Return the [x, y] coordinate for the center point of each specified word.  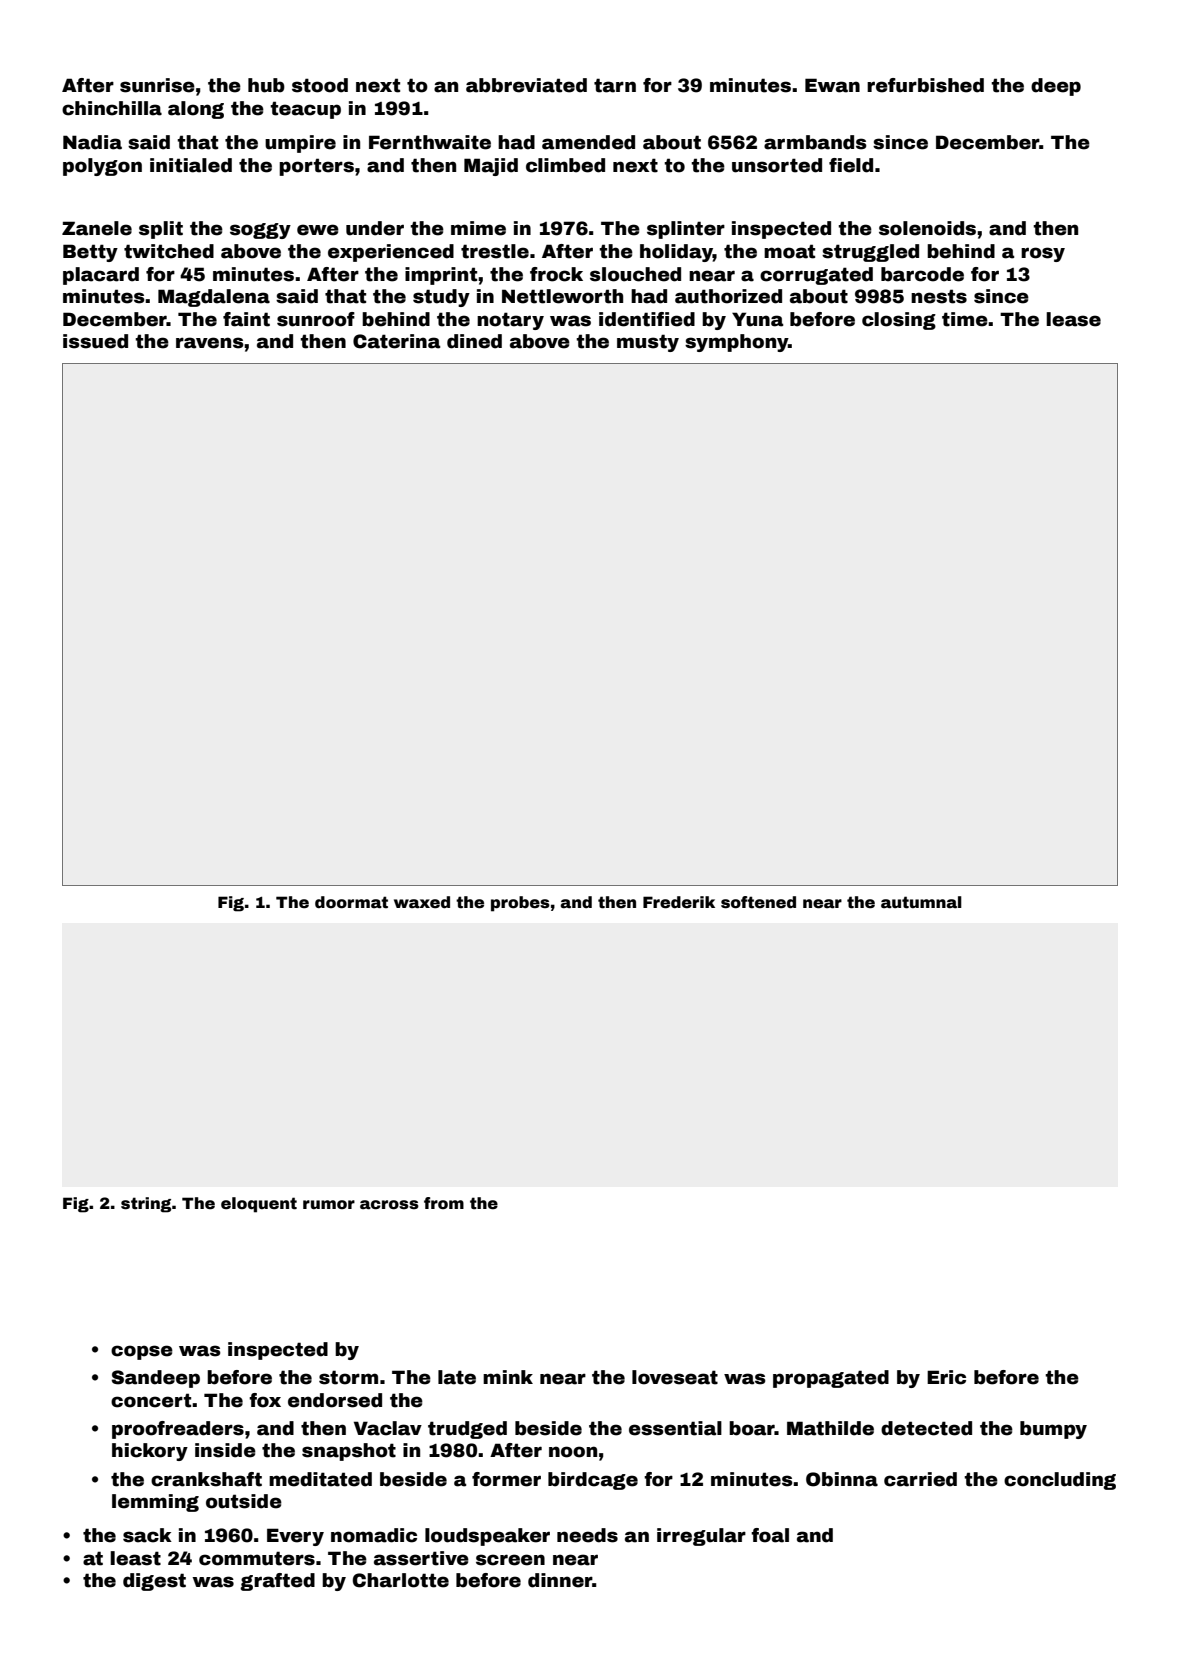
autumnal [921, 902]
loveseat [675, 1377]
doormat [351, 902]
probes [520, 904]
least [135, 1558]
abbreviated [526, 85]
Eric [946, 1377]
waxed [422, 902]
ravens [210, 343]
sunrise [157, 85]
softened [758, 902]
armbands [815, 142]
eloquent [259, 1205]
